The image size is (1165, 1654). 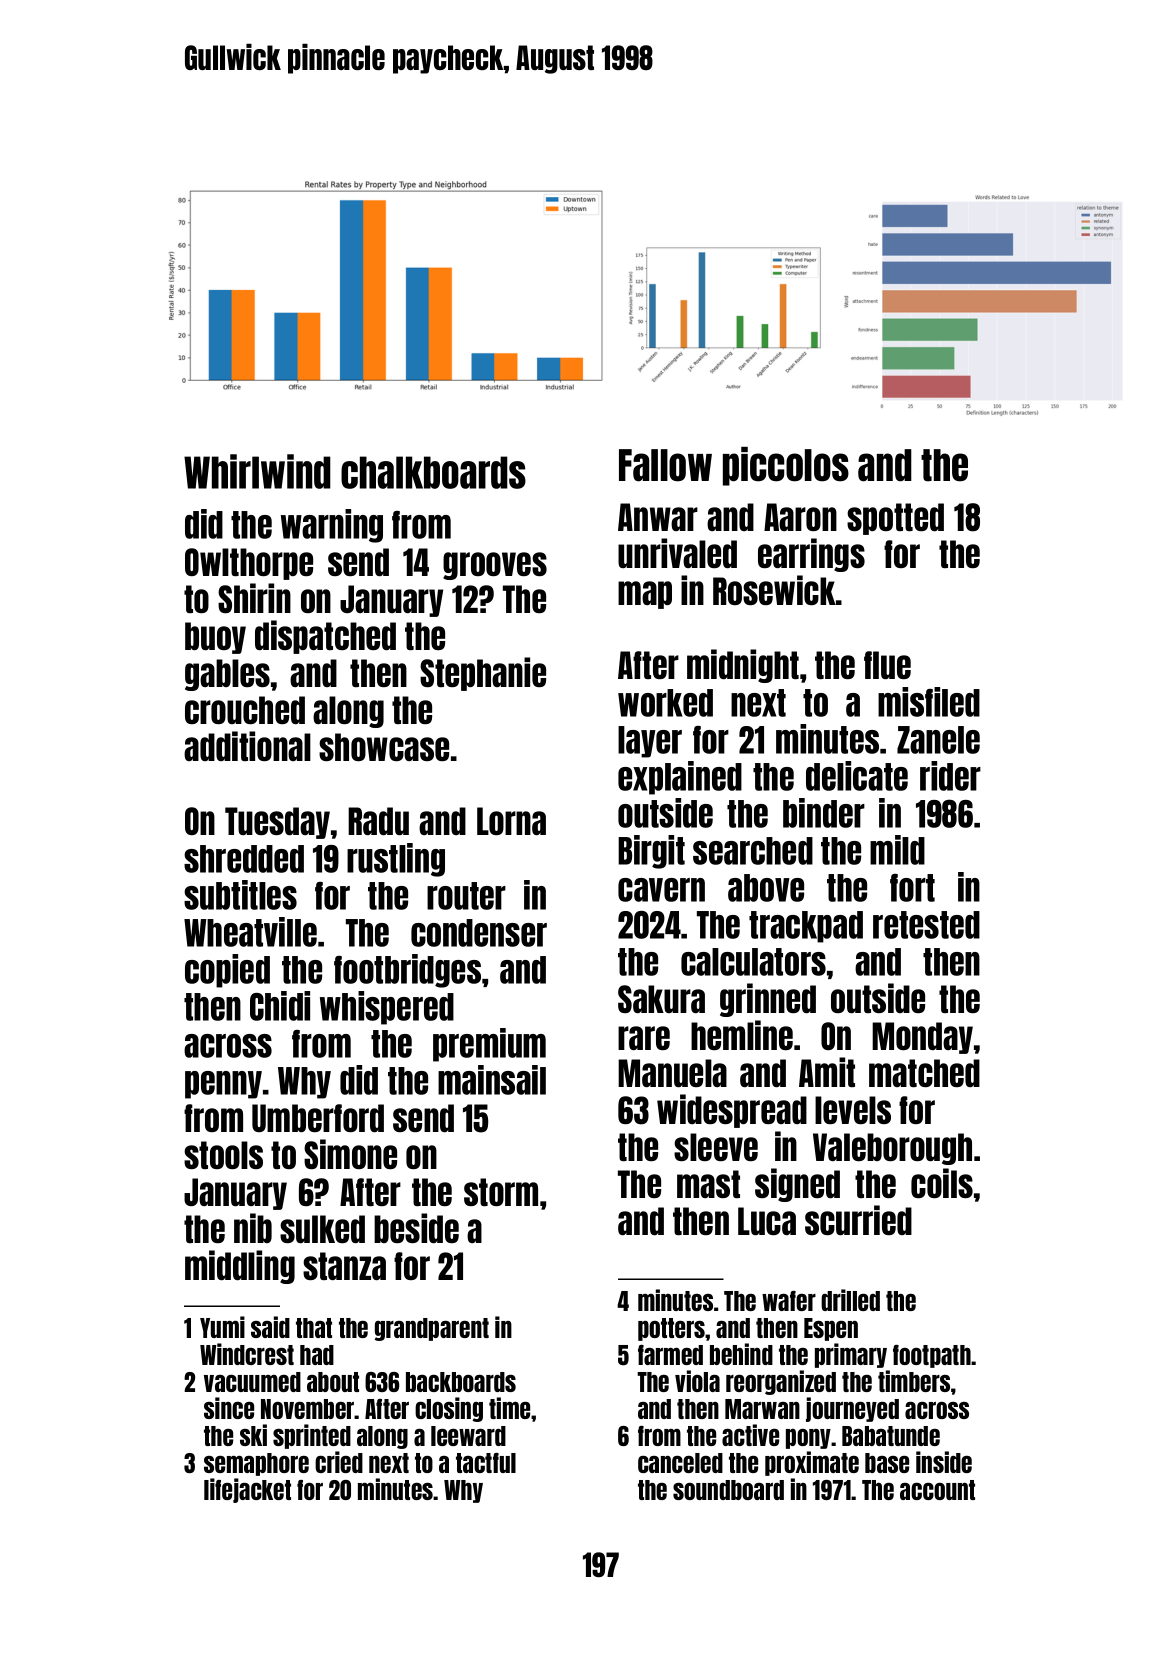 What do you see at coordinates (853, 1110) in the page?
I see `levels` at bounding box center [853, 1110].
